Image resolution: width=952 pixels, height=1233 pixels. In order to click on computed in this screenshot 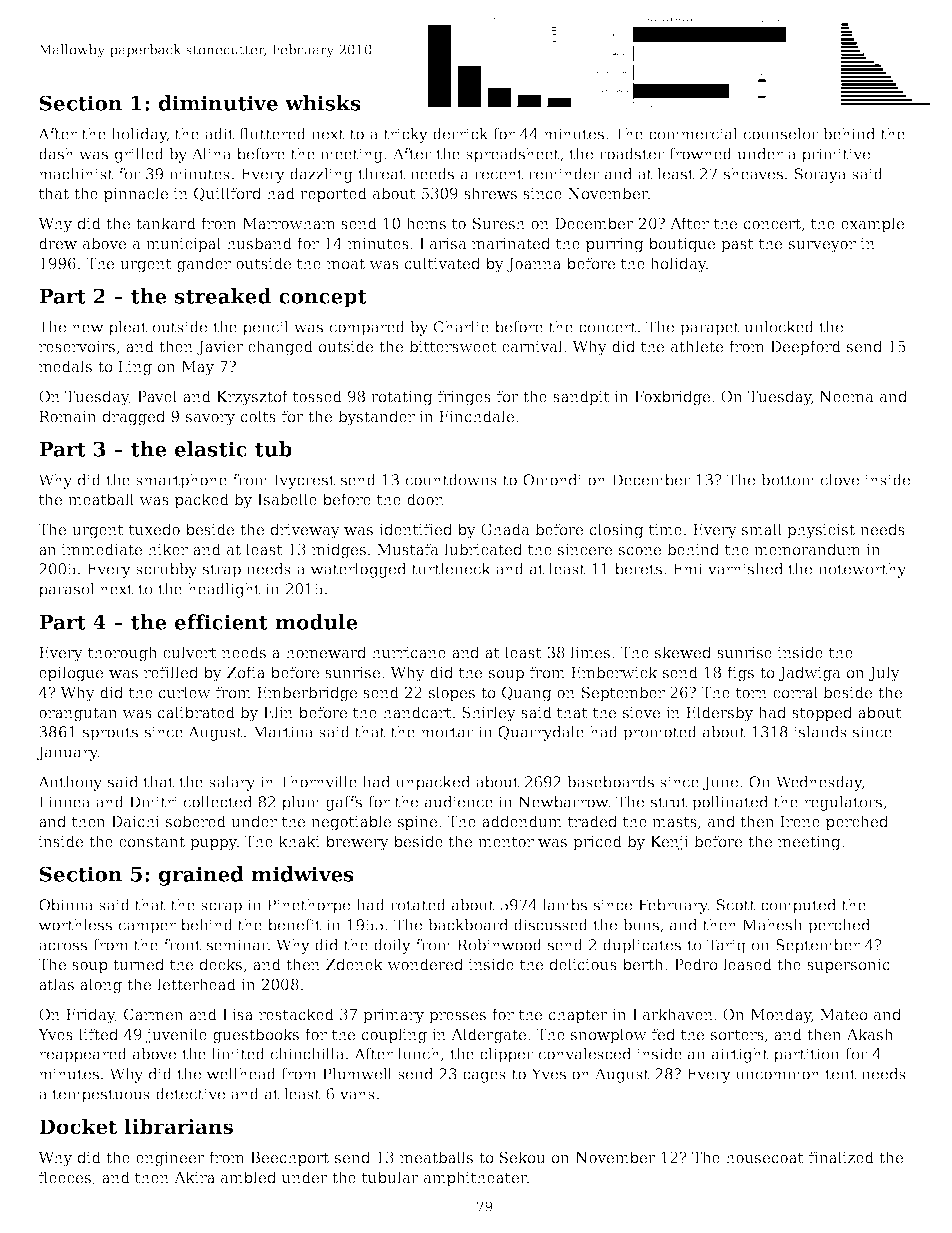, I will do `click(799, 906)`.
